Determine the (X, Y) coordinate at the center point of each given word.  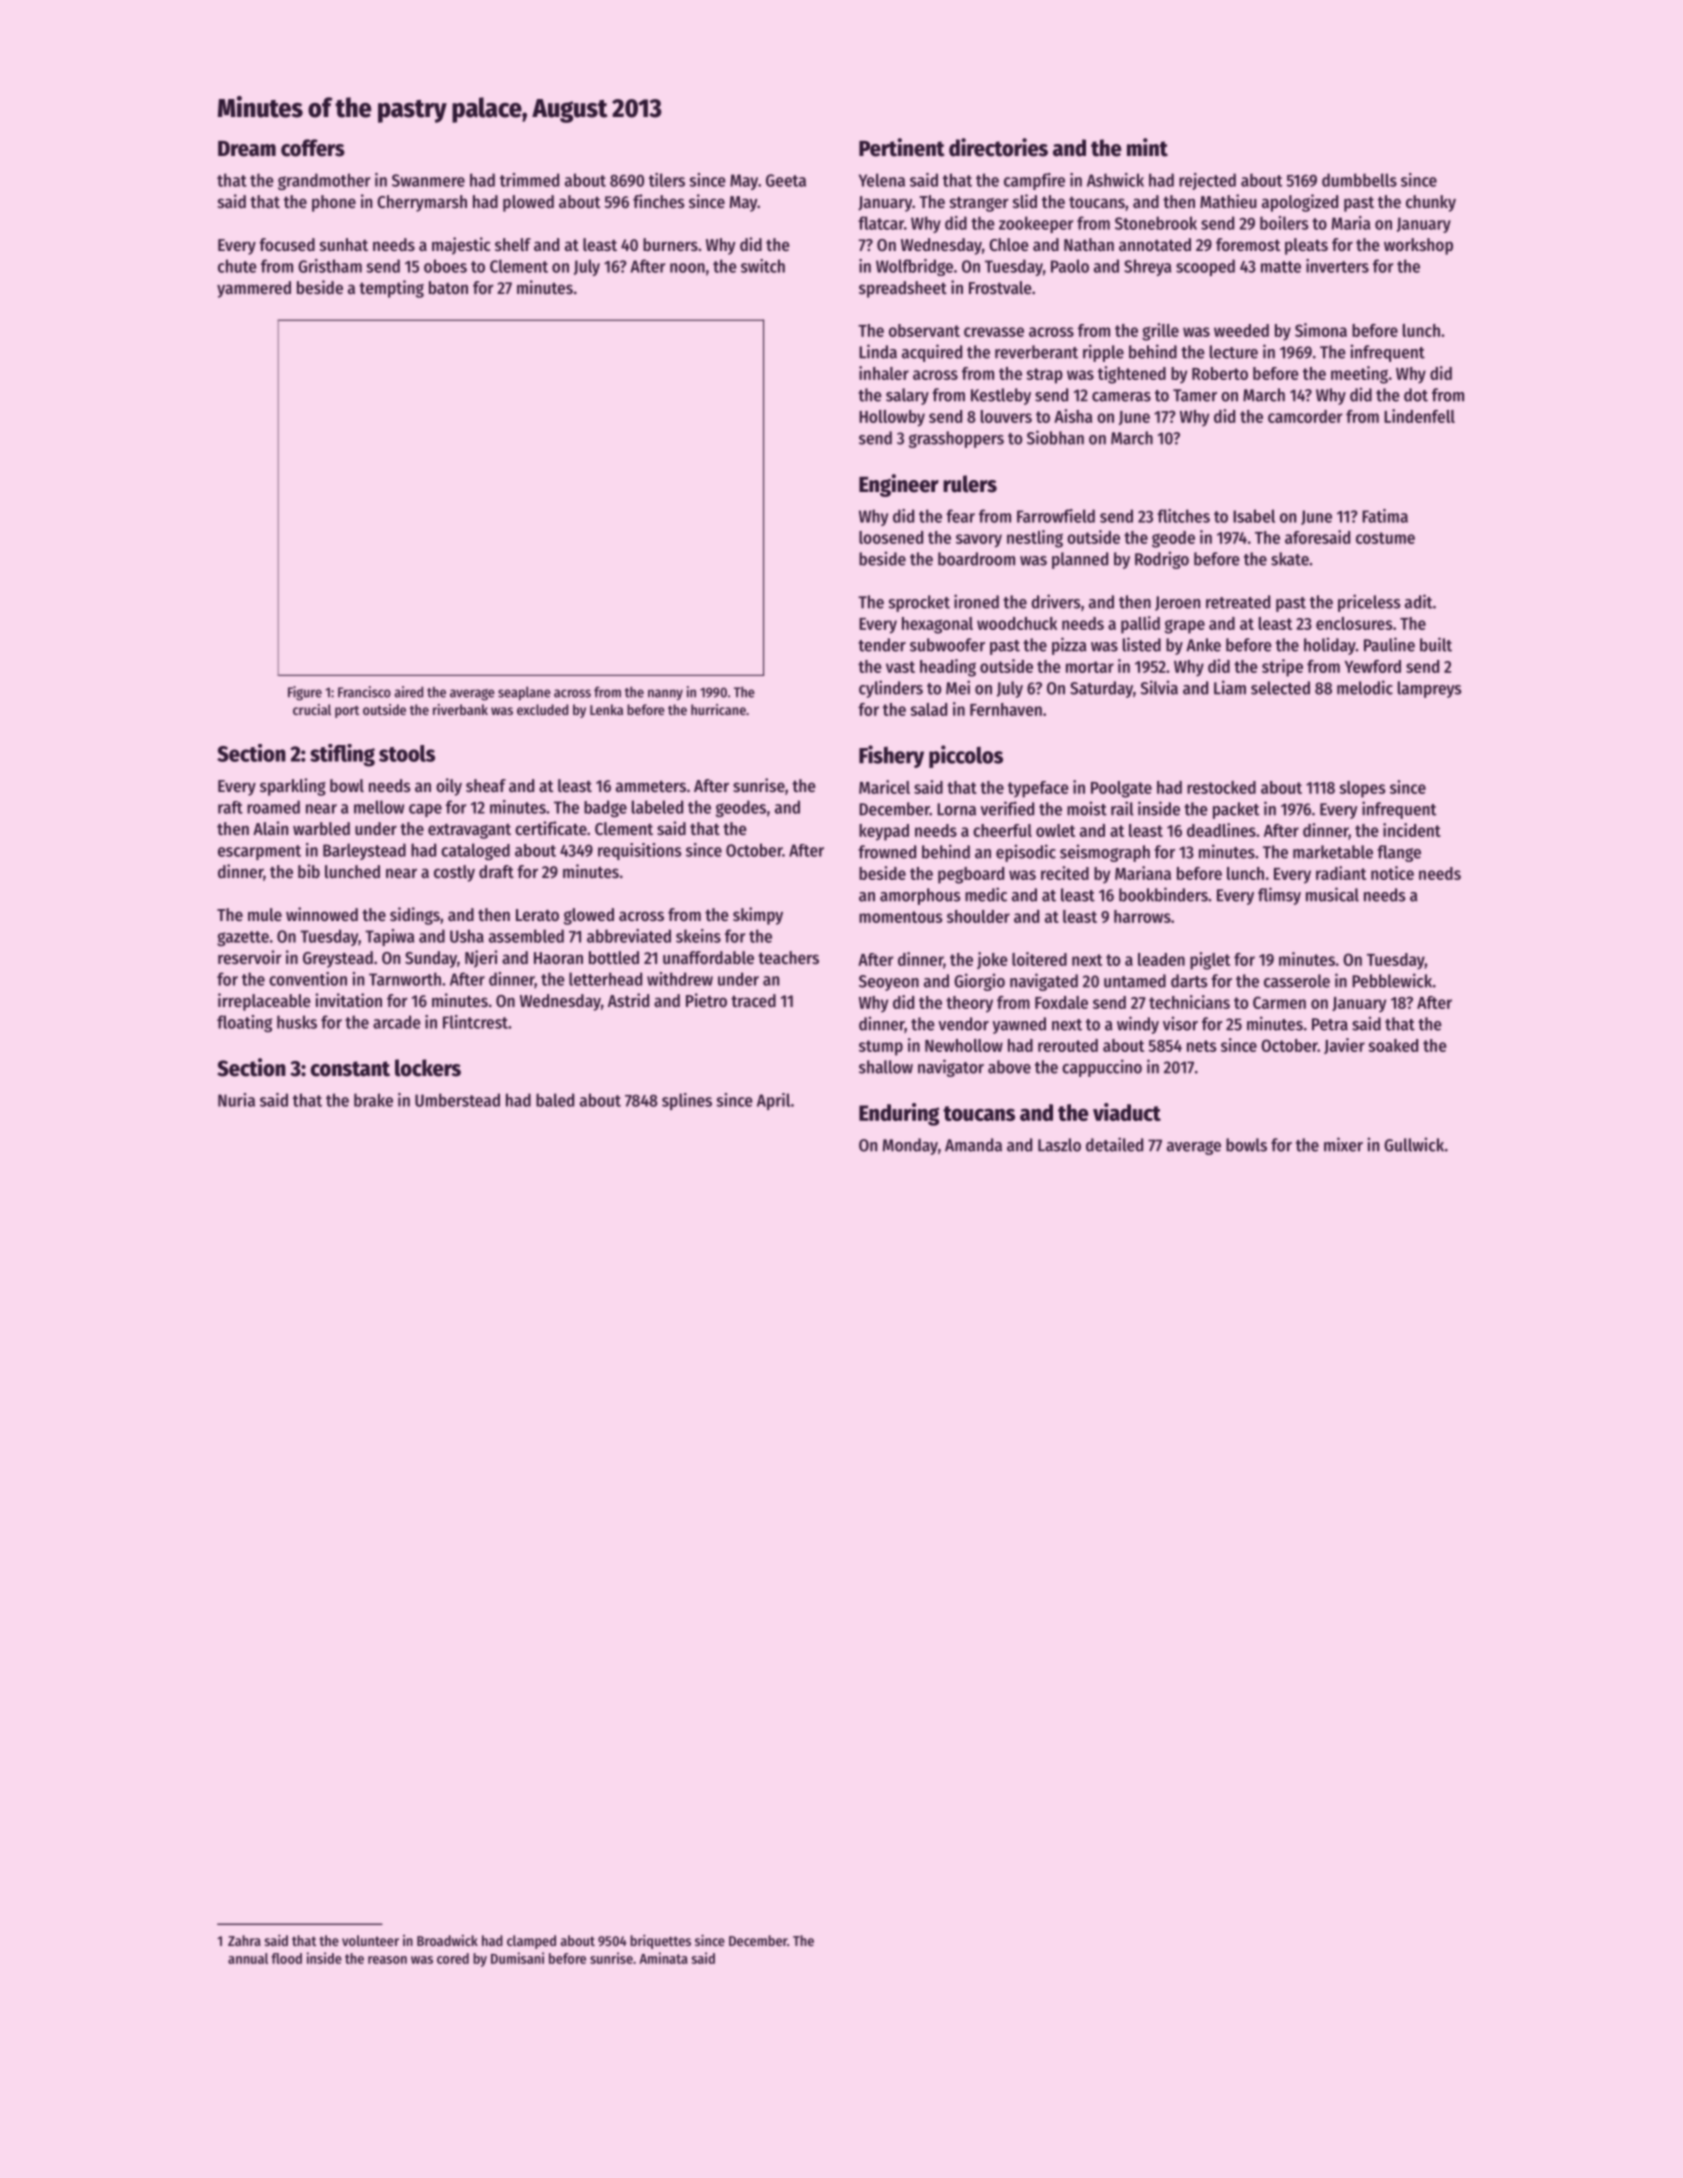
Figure (305, 693)
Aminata (663, 1958)
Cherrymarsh (422, 203)
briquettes (660, 1941)
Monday (910, 1146)
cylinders (891, 689)
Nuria (236, 1100)
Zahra (244, 1940)
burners (670, 244)
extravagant (469, 831)
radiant (1341, 873)
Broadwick (447, 1940)
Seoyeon (889, 983)
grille (1160, 332)
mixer (1343, 1144)
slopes (1362, 789)
